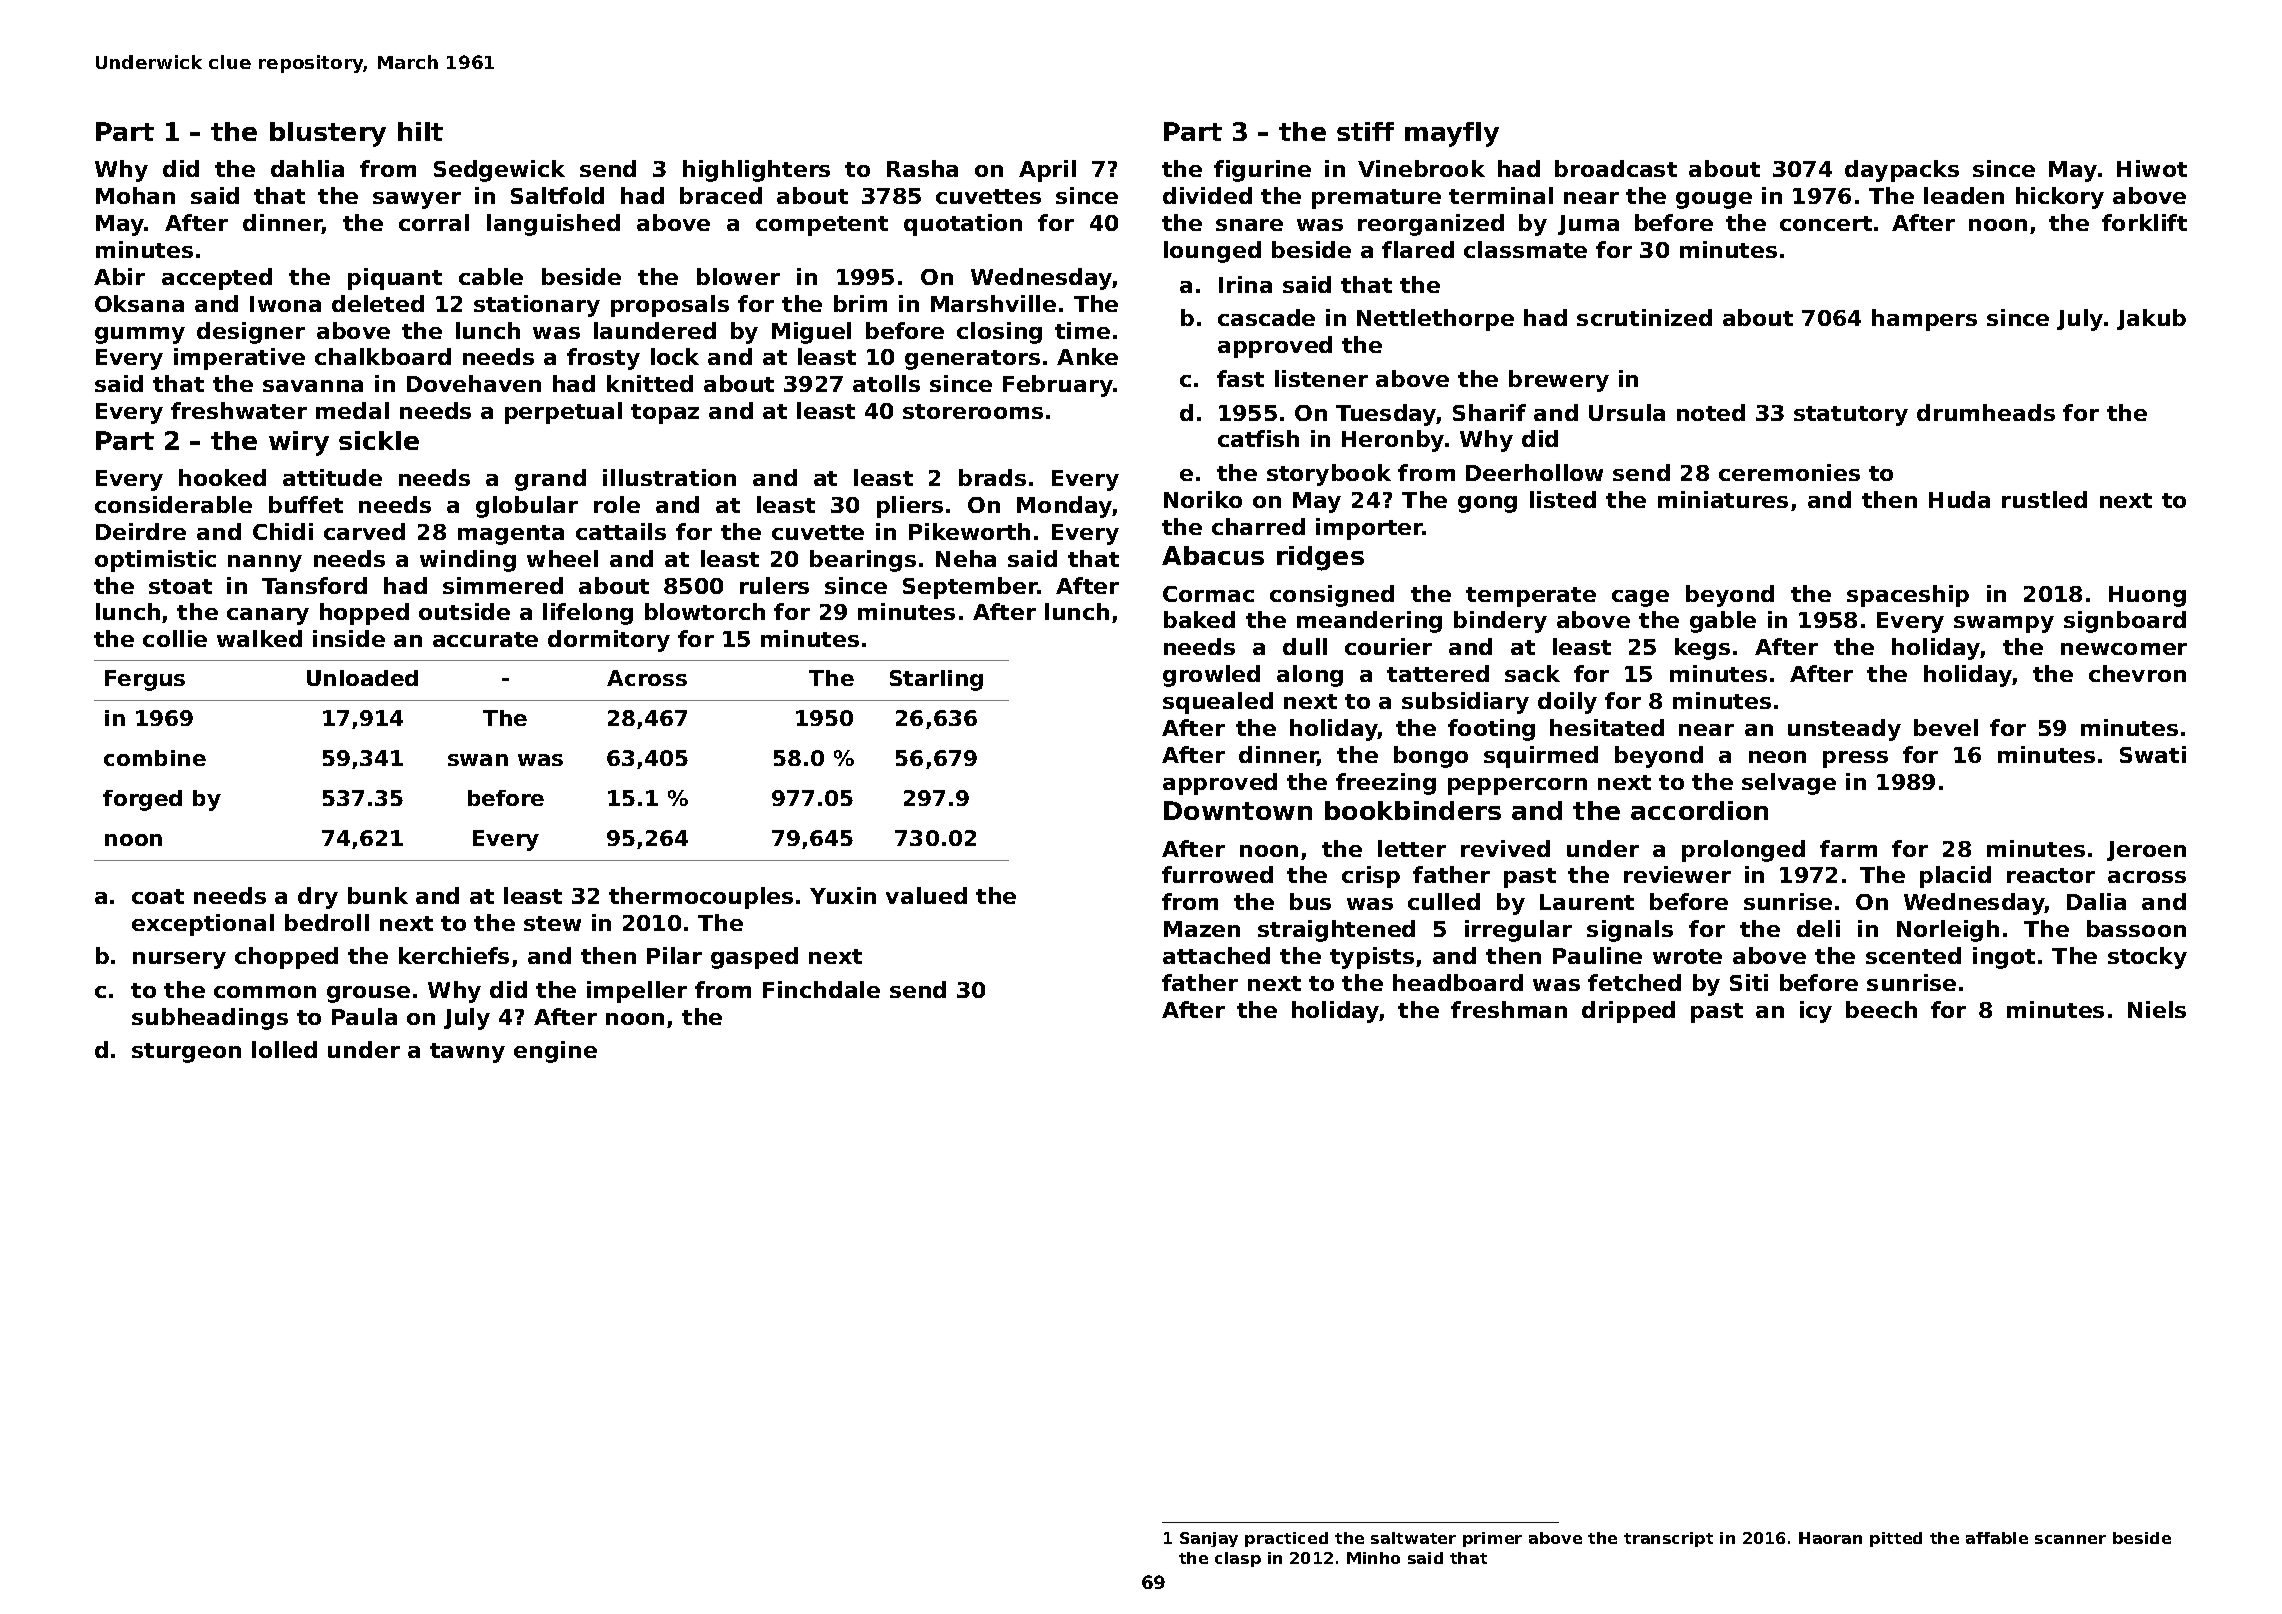 The height and width of the screenshot is (1614, 2282). Describe the element at coordinates (926, 895) in the screenshot. I see `valued` at that location.
